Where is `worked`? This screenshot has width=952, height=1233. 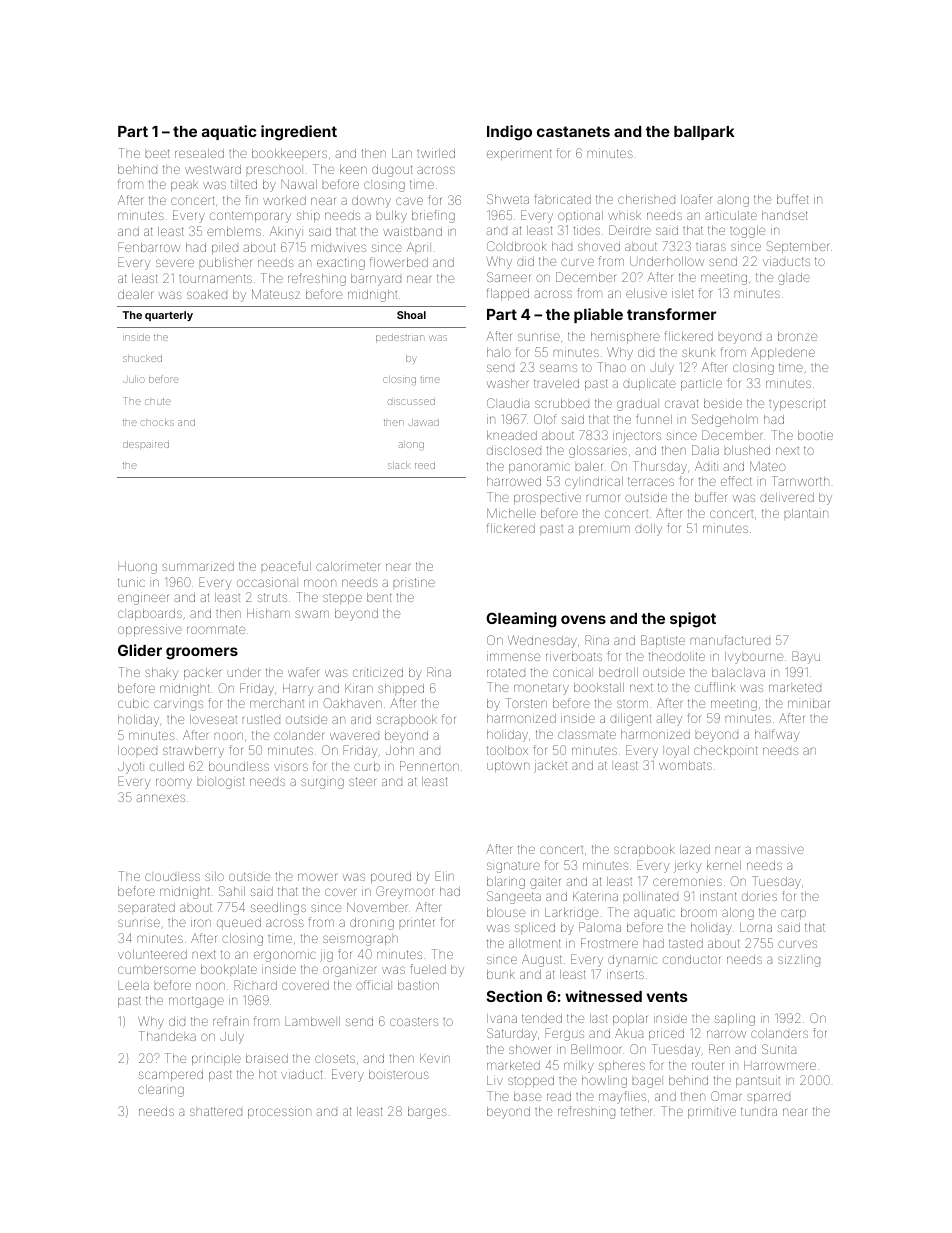
worked is located at coordinates (284, 200).
